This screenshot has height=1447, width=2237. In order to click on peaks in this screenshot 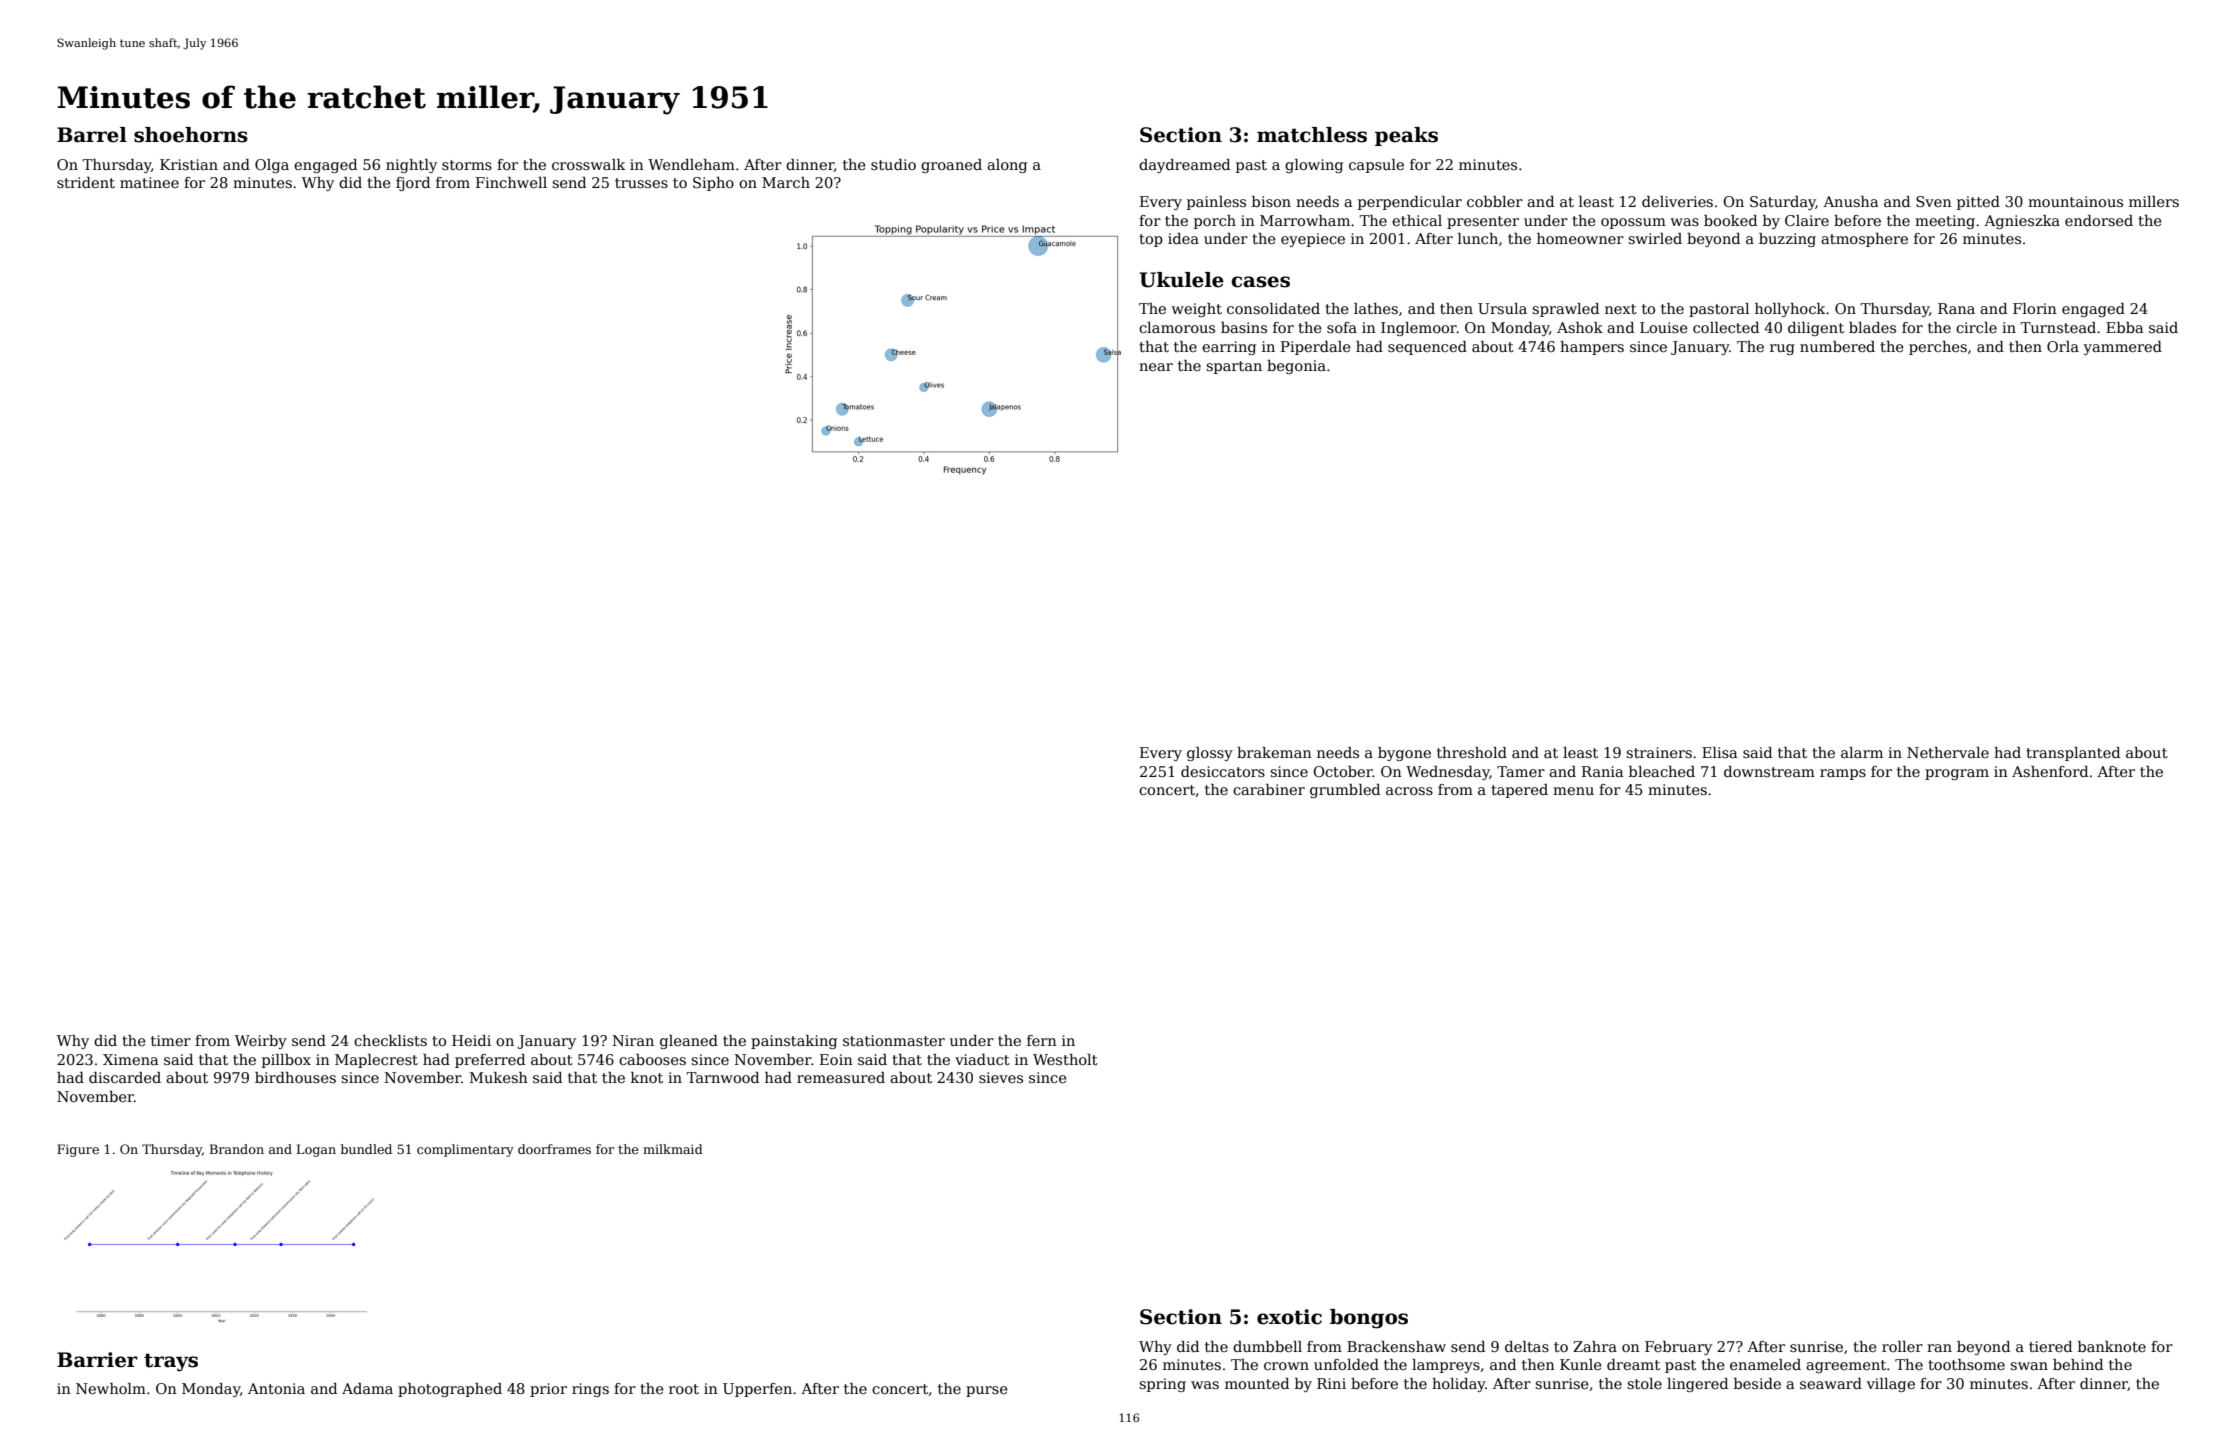, I will do `click(1406, 136)`.
